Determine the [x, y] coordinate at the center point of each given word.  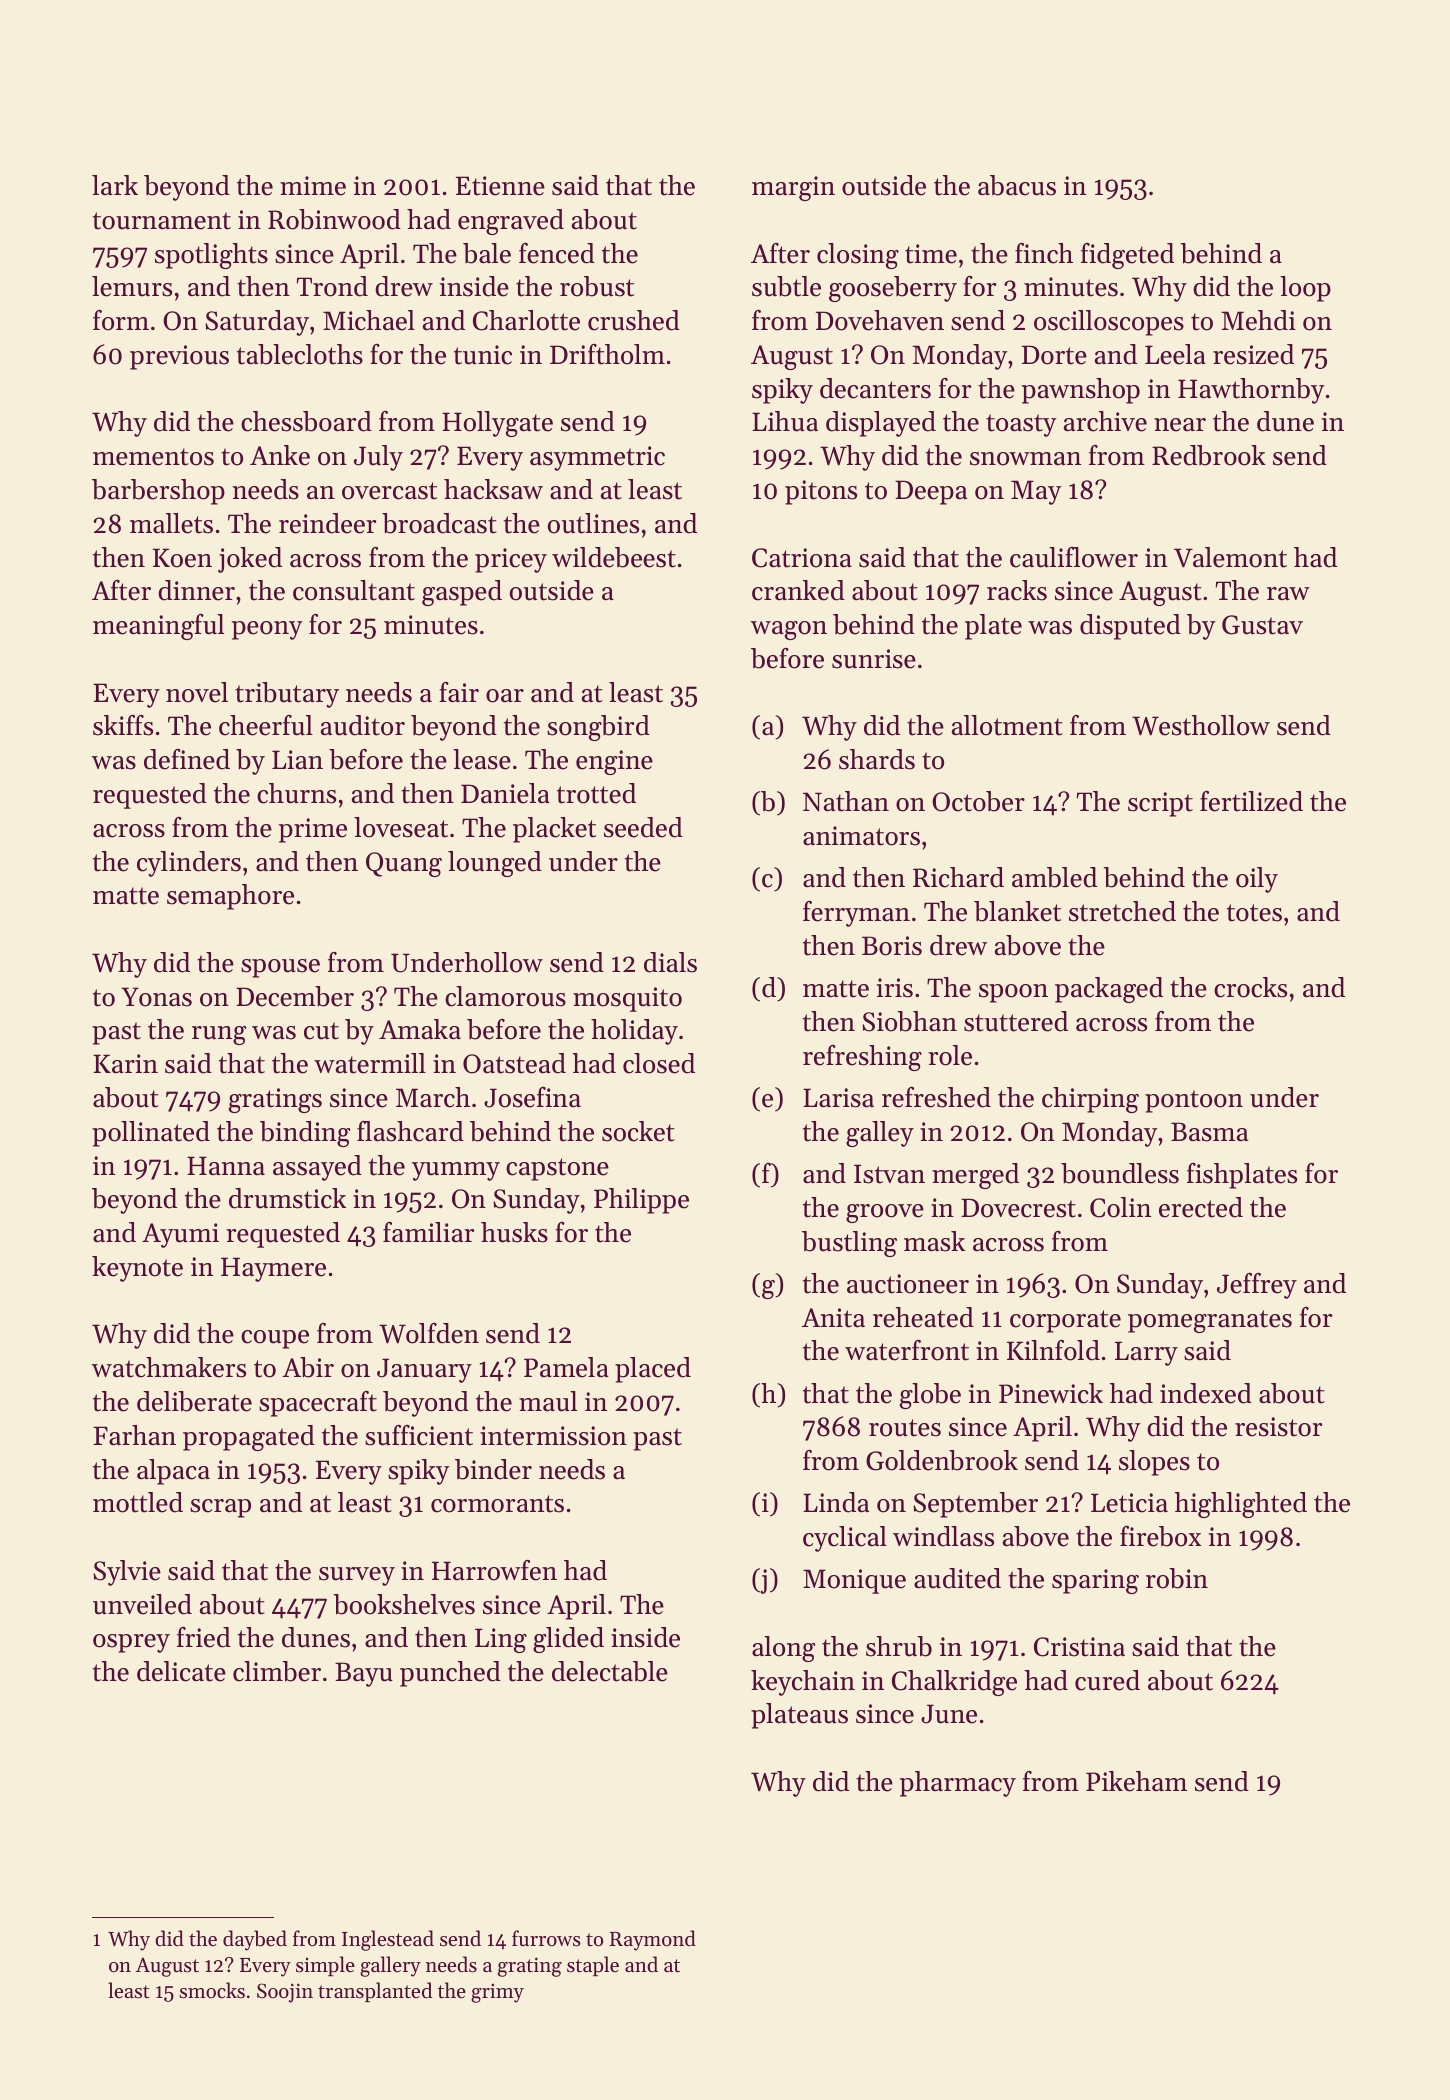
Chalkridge [954, 1683]
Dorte [1054, 355]
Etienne [500, 186]
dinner [196, 590]
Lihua [785, 421]
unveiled [142, 1604]
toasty [1021, 425]
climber [277, 1671]
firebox [1160, 1536]
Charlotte [526, 320]
